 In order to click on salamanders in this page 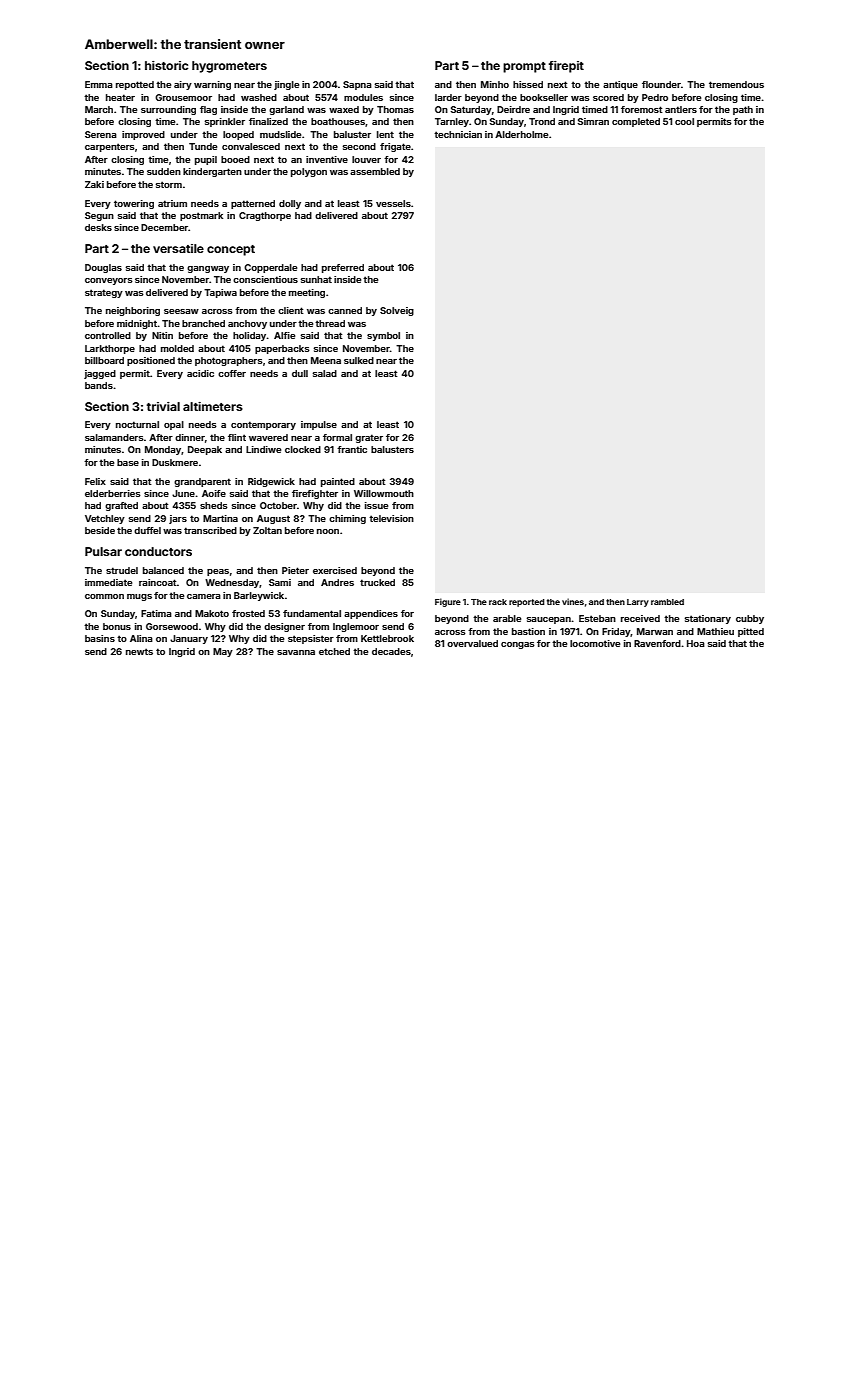, I will do `click(114, 437)`.
